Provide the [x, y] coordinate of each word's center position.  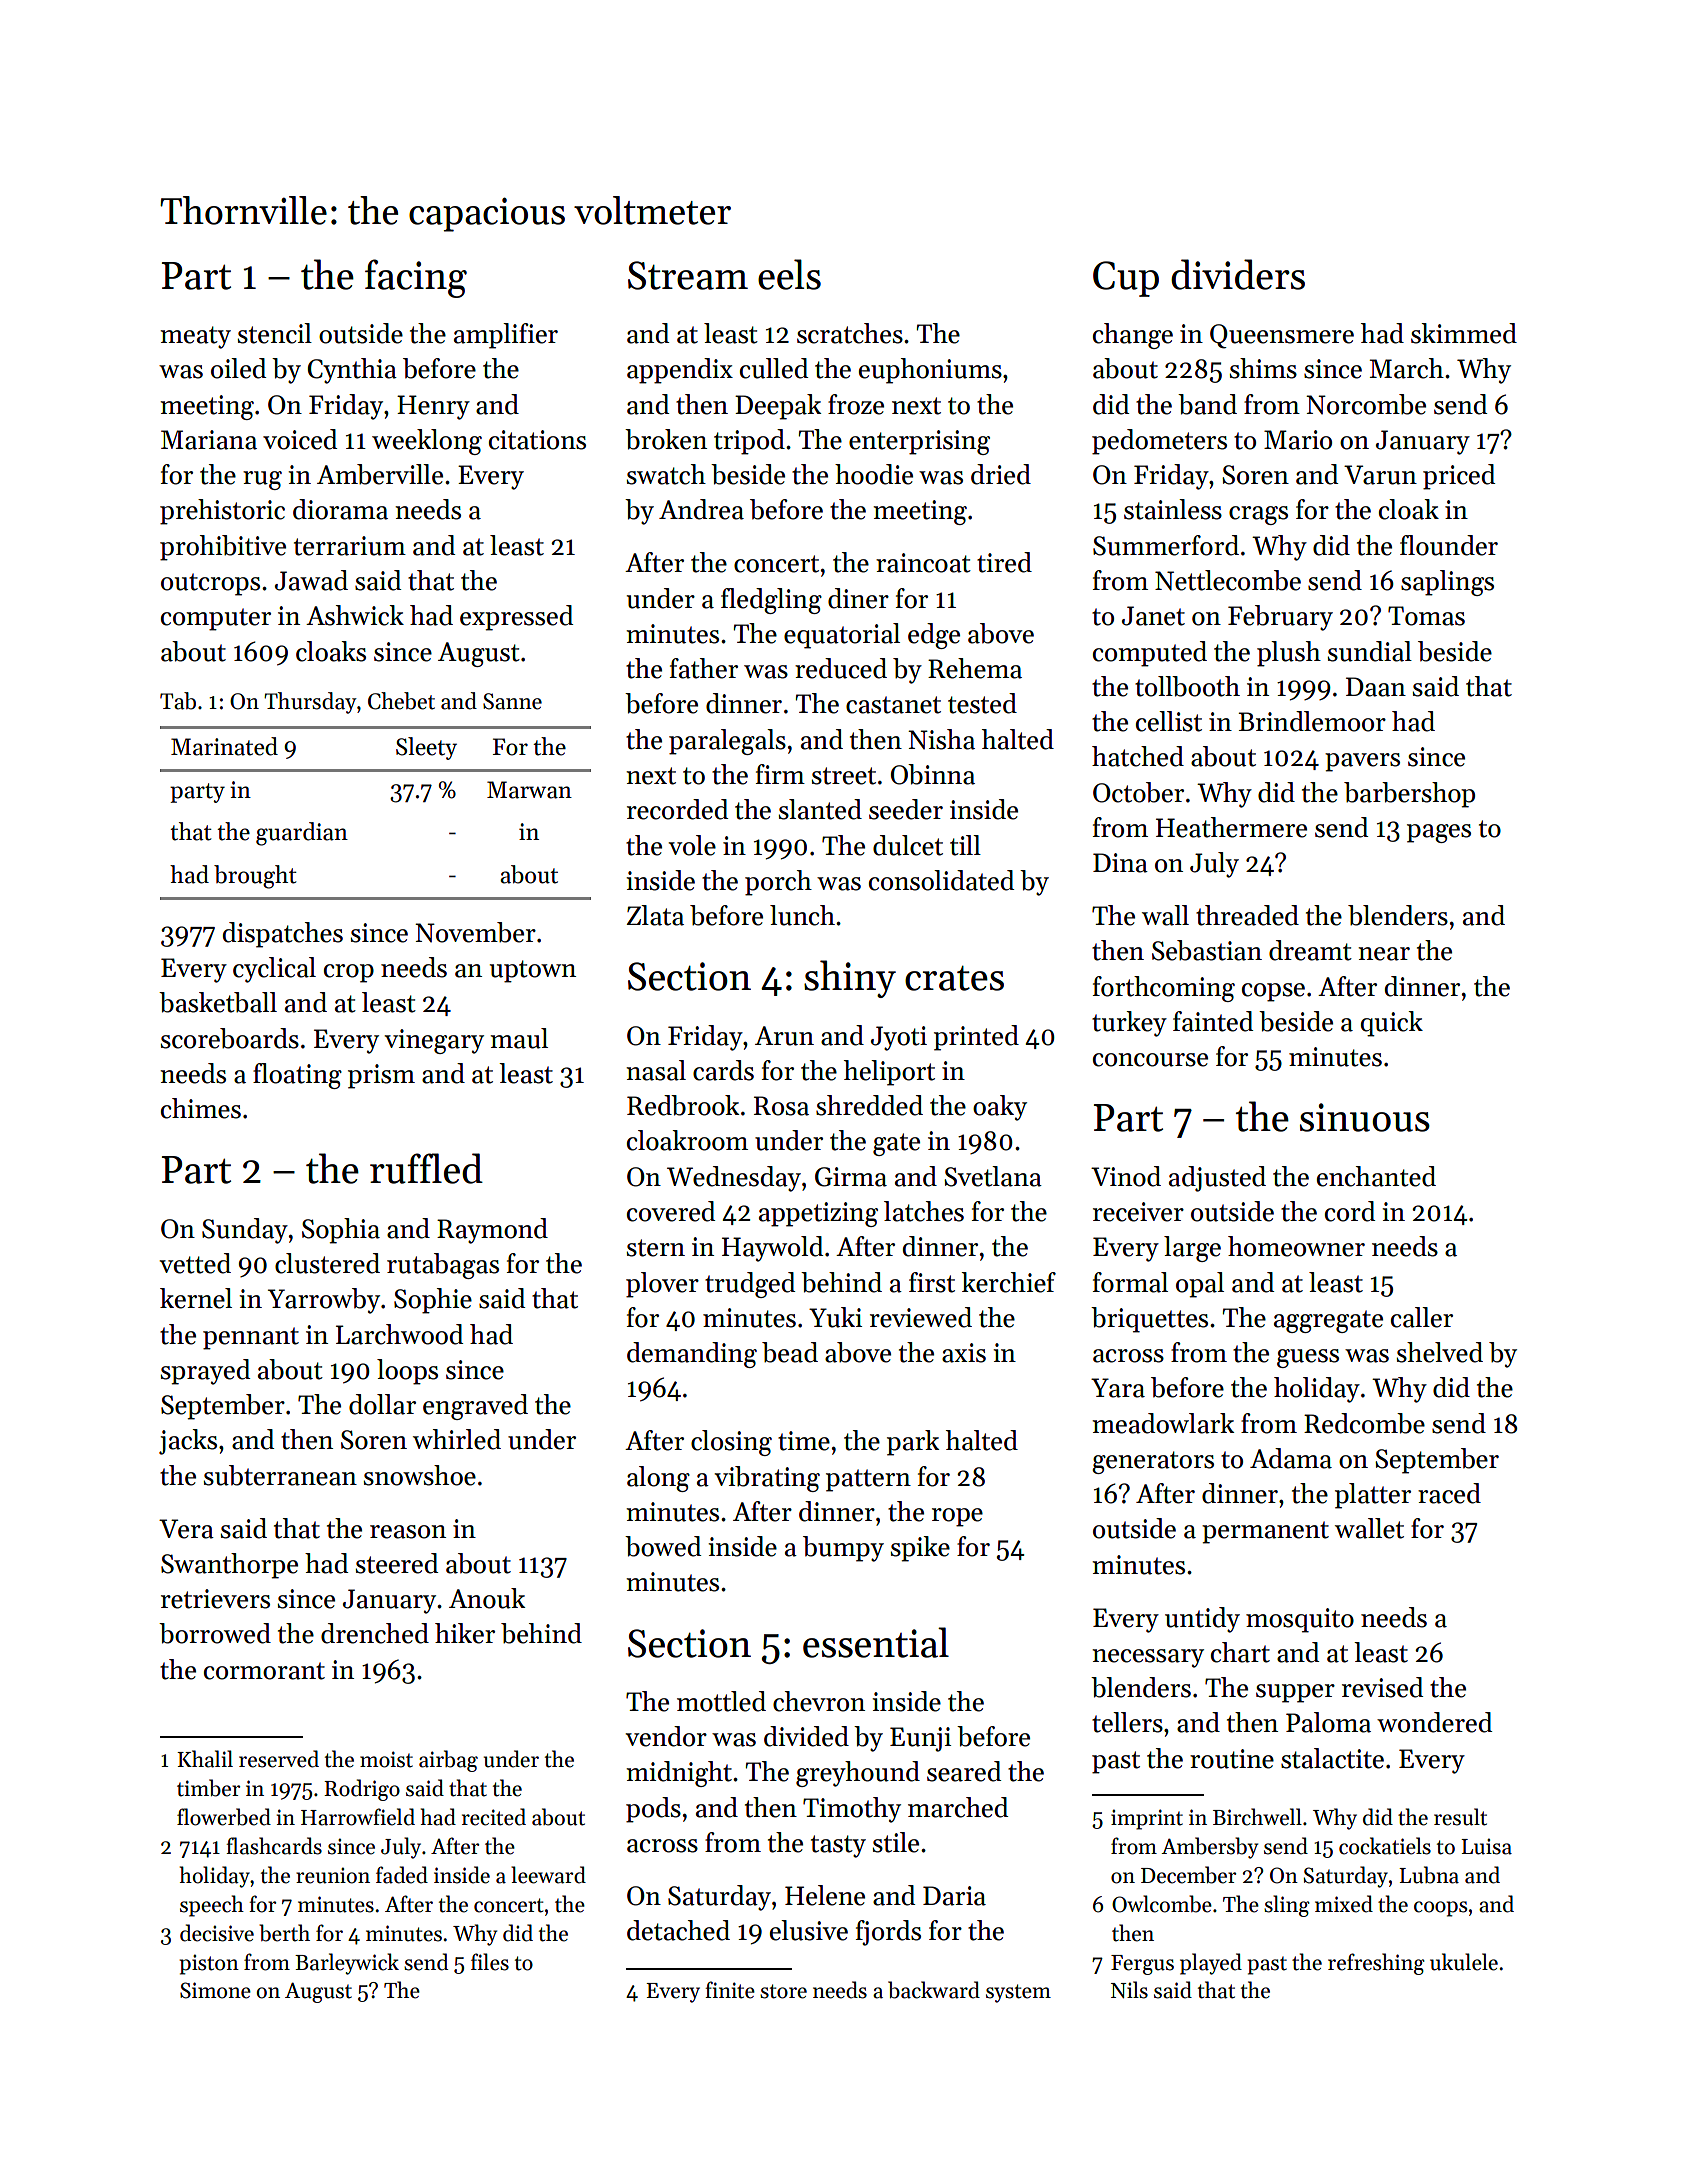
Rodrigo [362, 1790]
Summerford [1166, 545]
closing [731, 1443]
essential [876, 1642]
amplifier [506, 336]
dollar [382, 1404]
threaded [1247, 915]
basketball [218, 1002]
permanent [1265, 1532]
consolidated [941, 880]
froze [856, 404]
